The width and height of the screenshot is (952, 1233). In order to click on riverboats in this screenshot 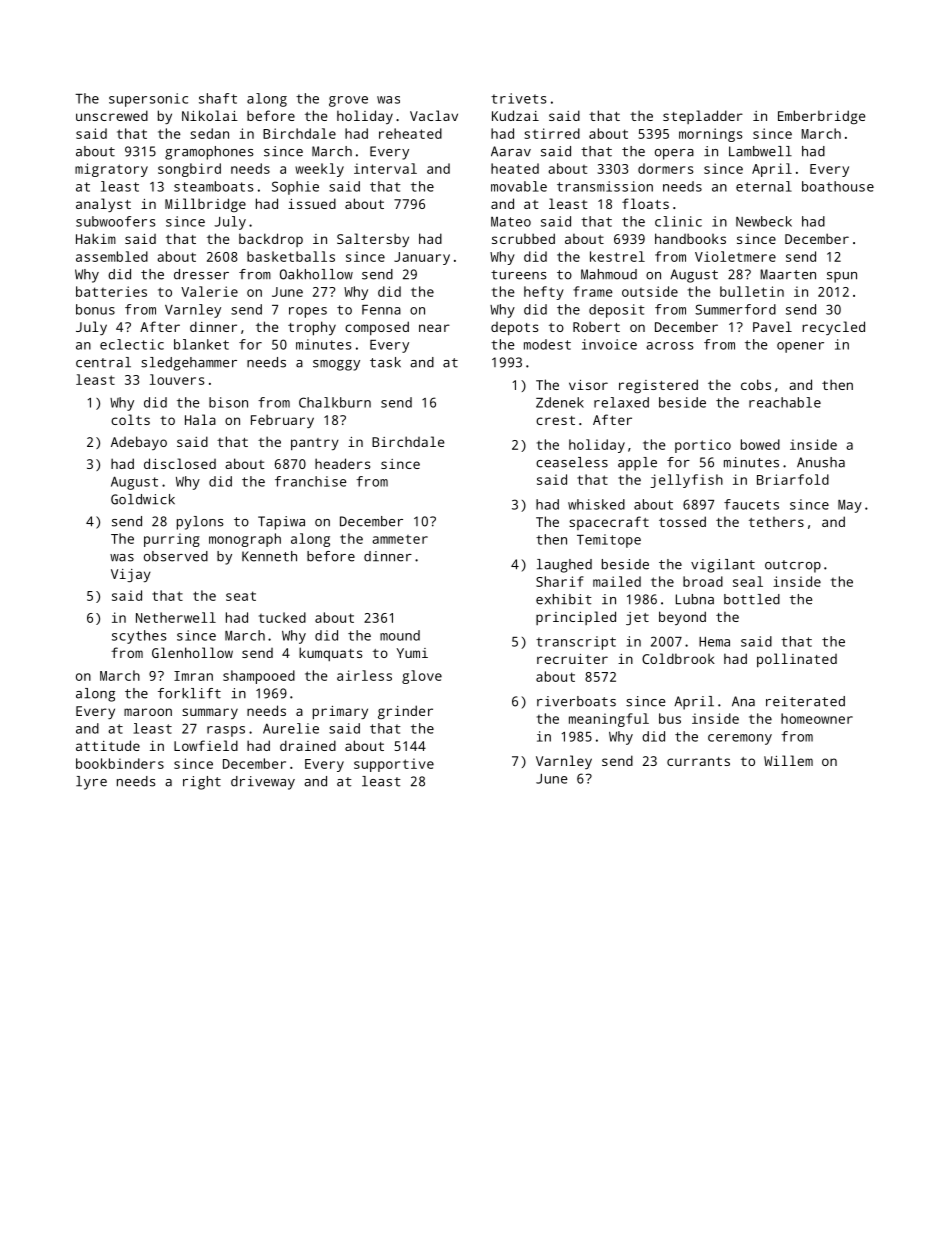, I will do `click(576, 701)`.
